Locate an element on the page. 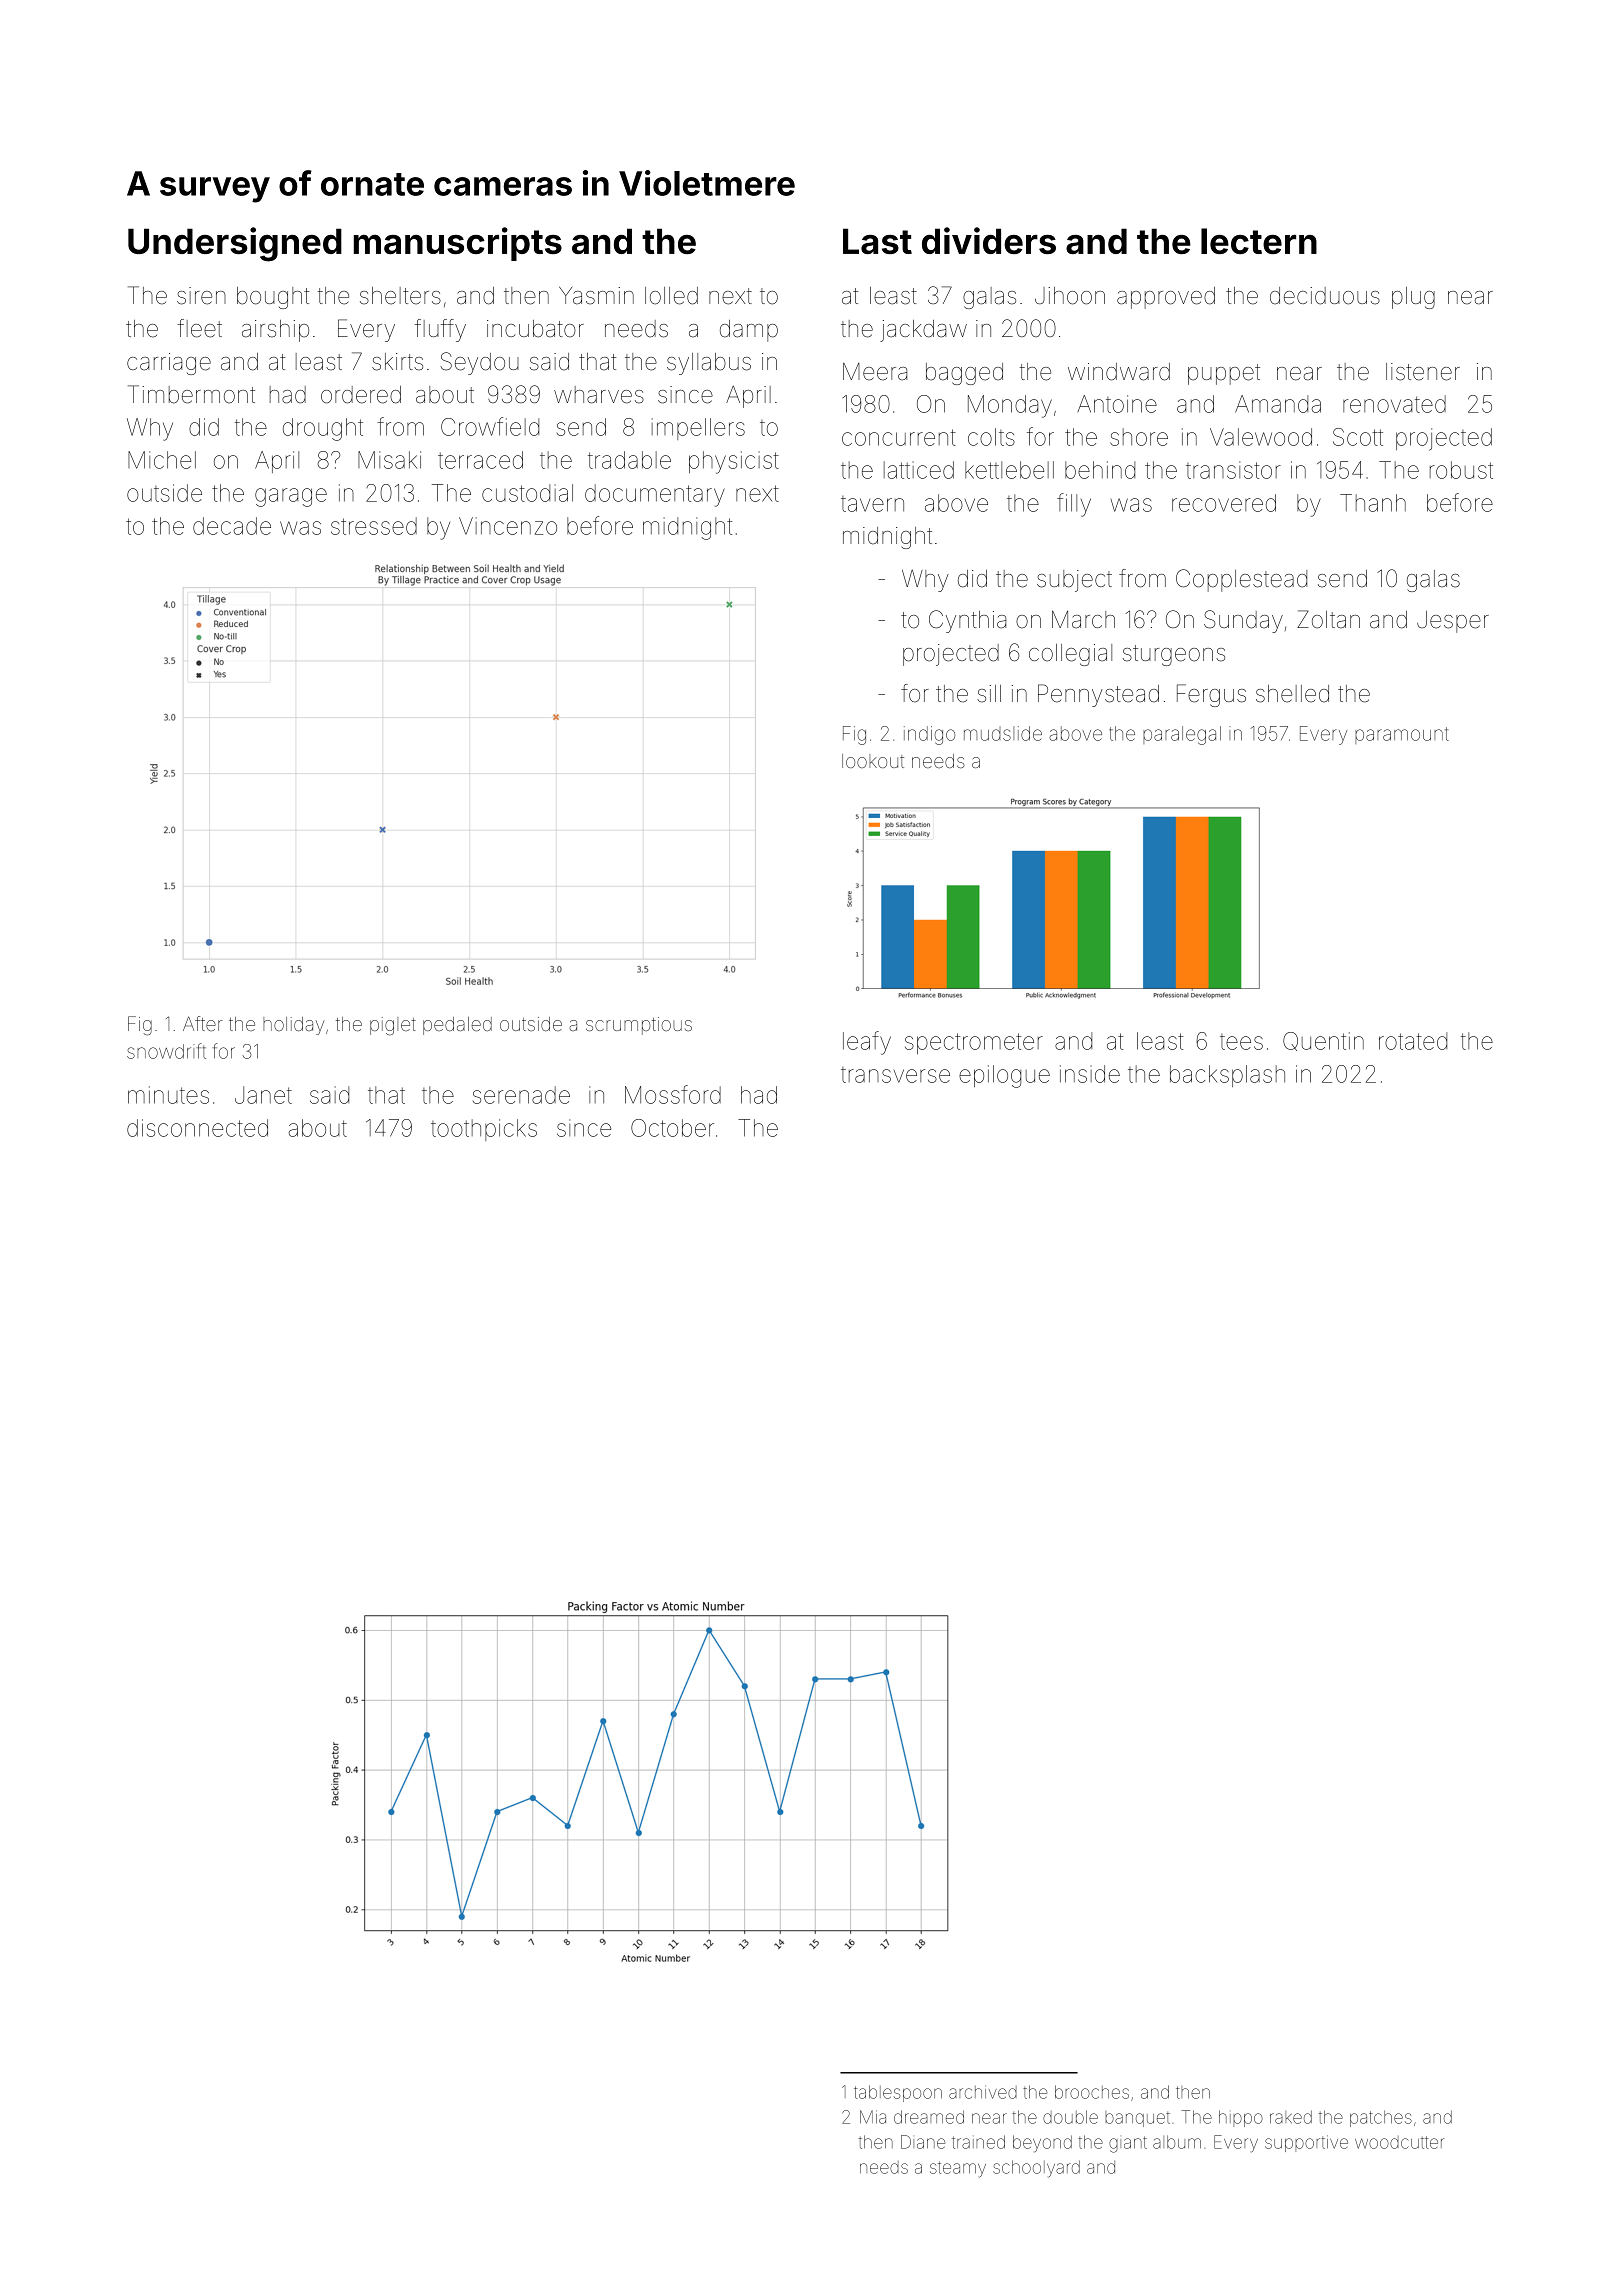 The height and width of the page is (2292, 1620). Mia is located at coordinates (873, 2117).
